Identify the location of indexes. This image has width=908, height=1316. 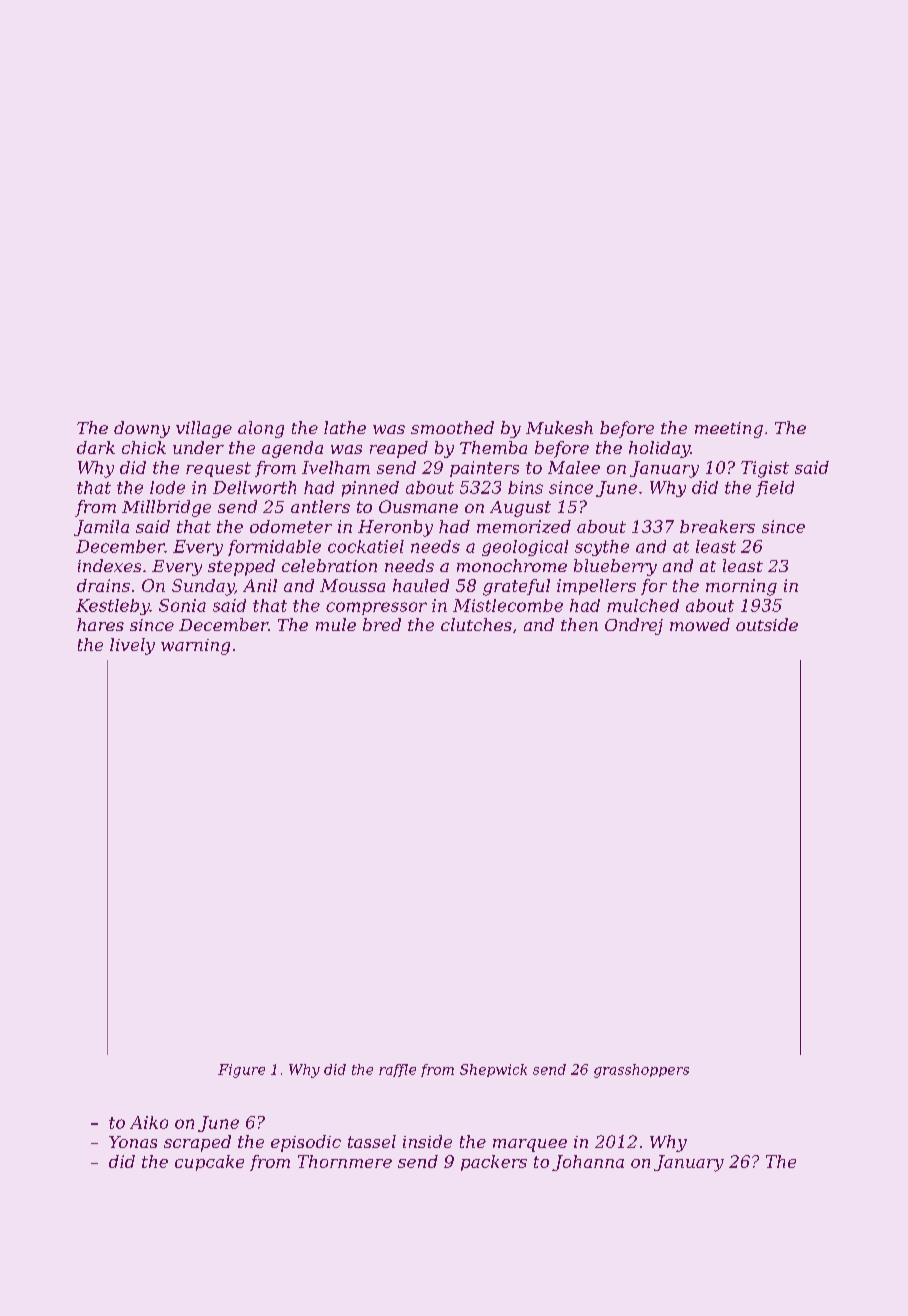
(109, 565).
